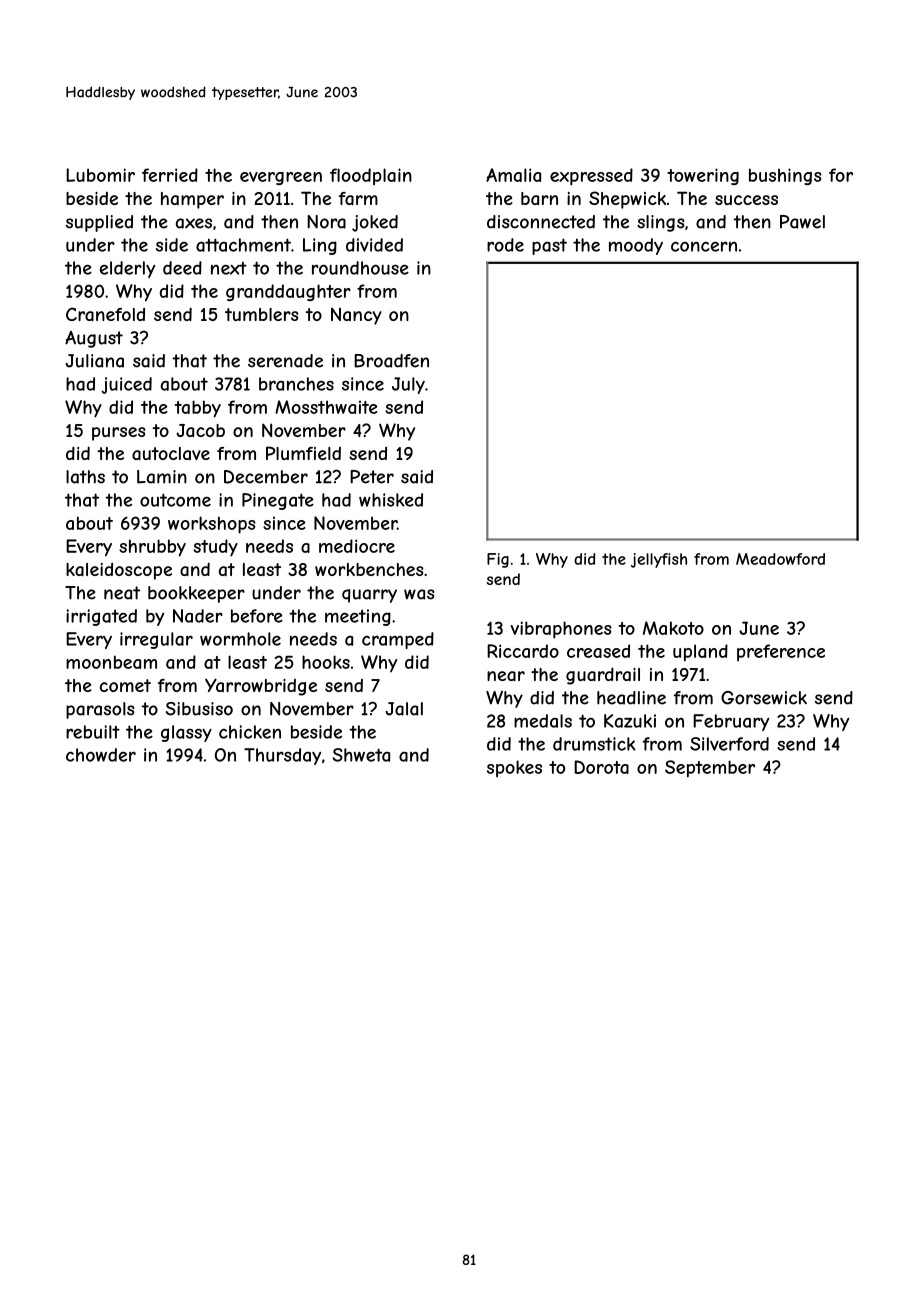  What do you see at coordinates (356, 316) in the document?
I see `Nancy` at bounding box center [356, 316].
